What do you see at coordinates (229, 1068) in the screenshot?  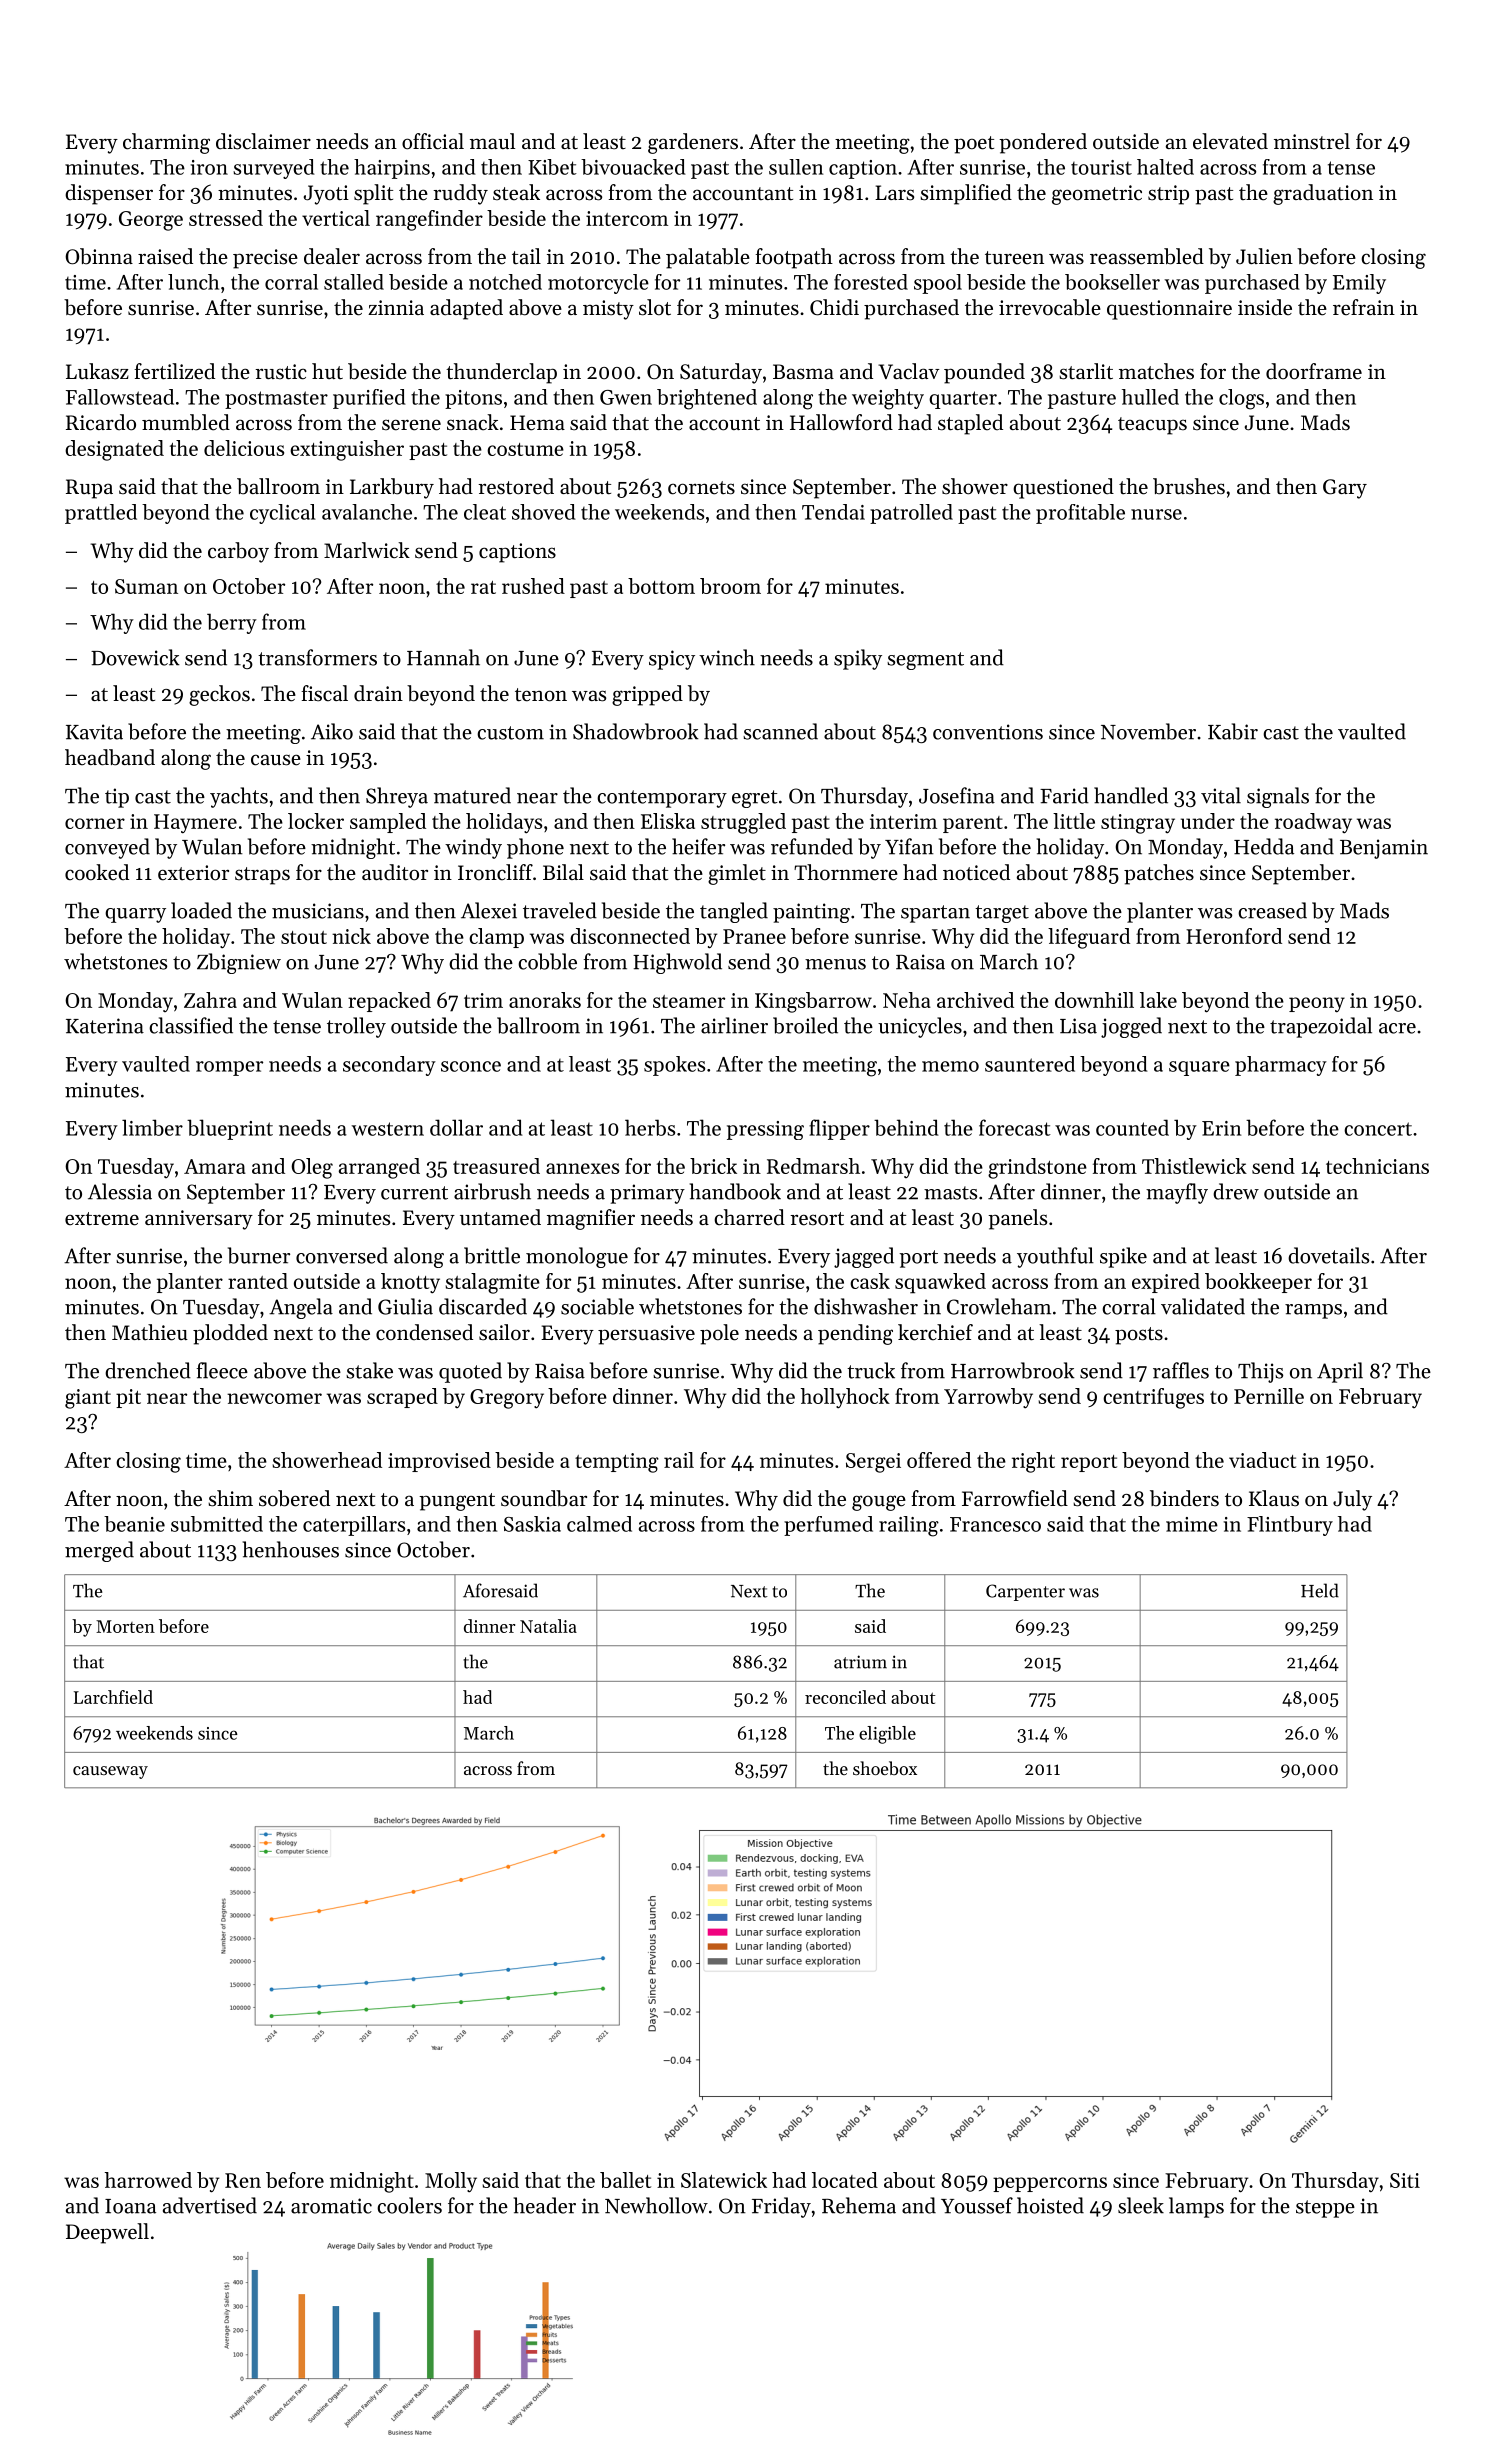 I see `romper` at bounding box center [229, 1068].
